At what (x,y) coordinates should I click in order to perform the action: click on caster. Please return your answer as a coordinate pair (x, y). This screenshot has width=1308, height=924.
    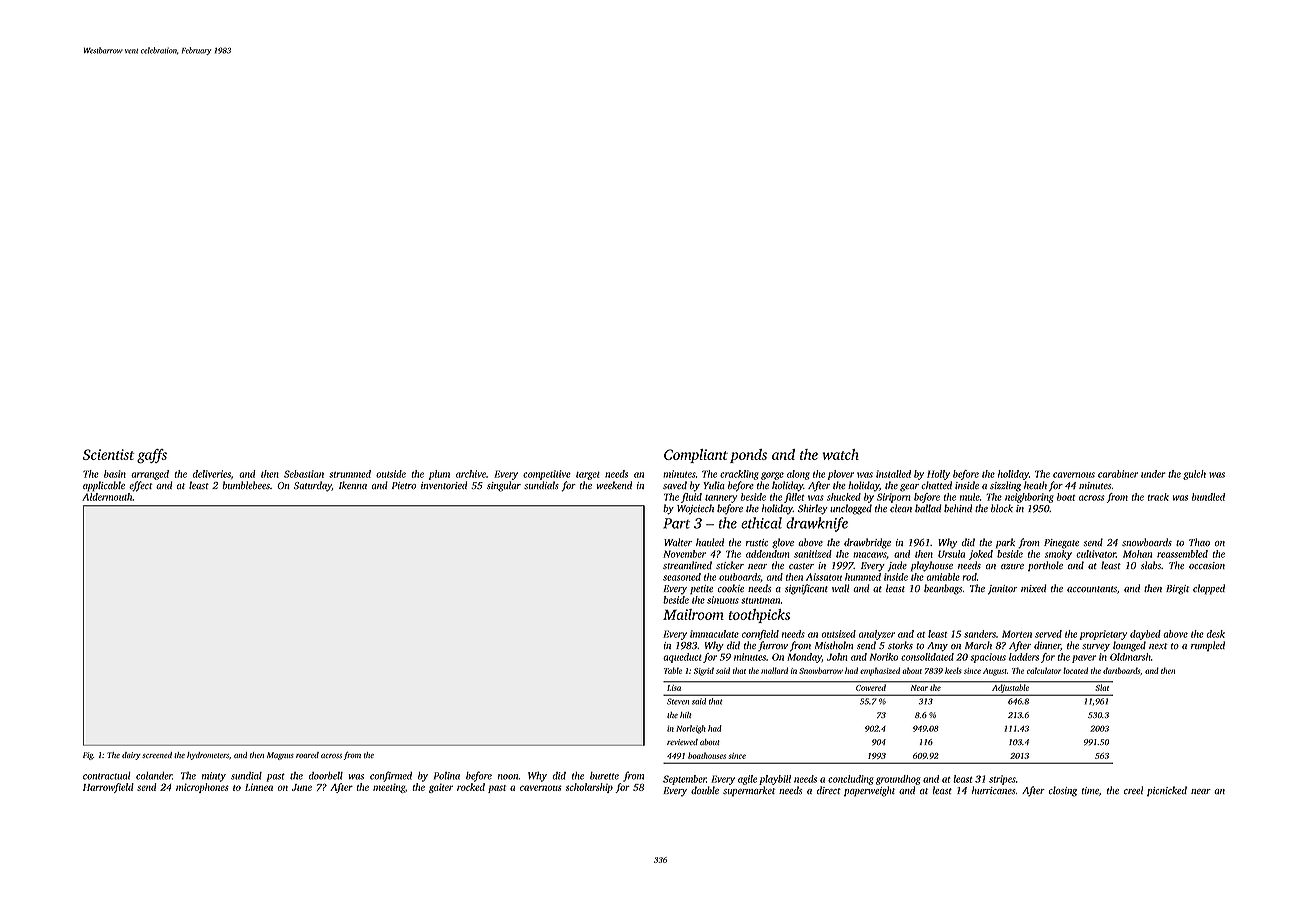
    Looking at the image, I should click on (801, 566).
